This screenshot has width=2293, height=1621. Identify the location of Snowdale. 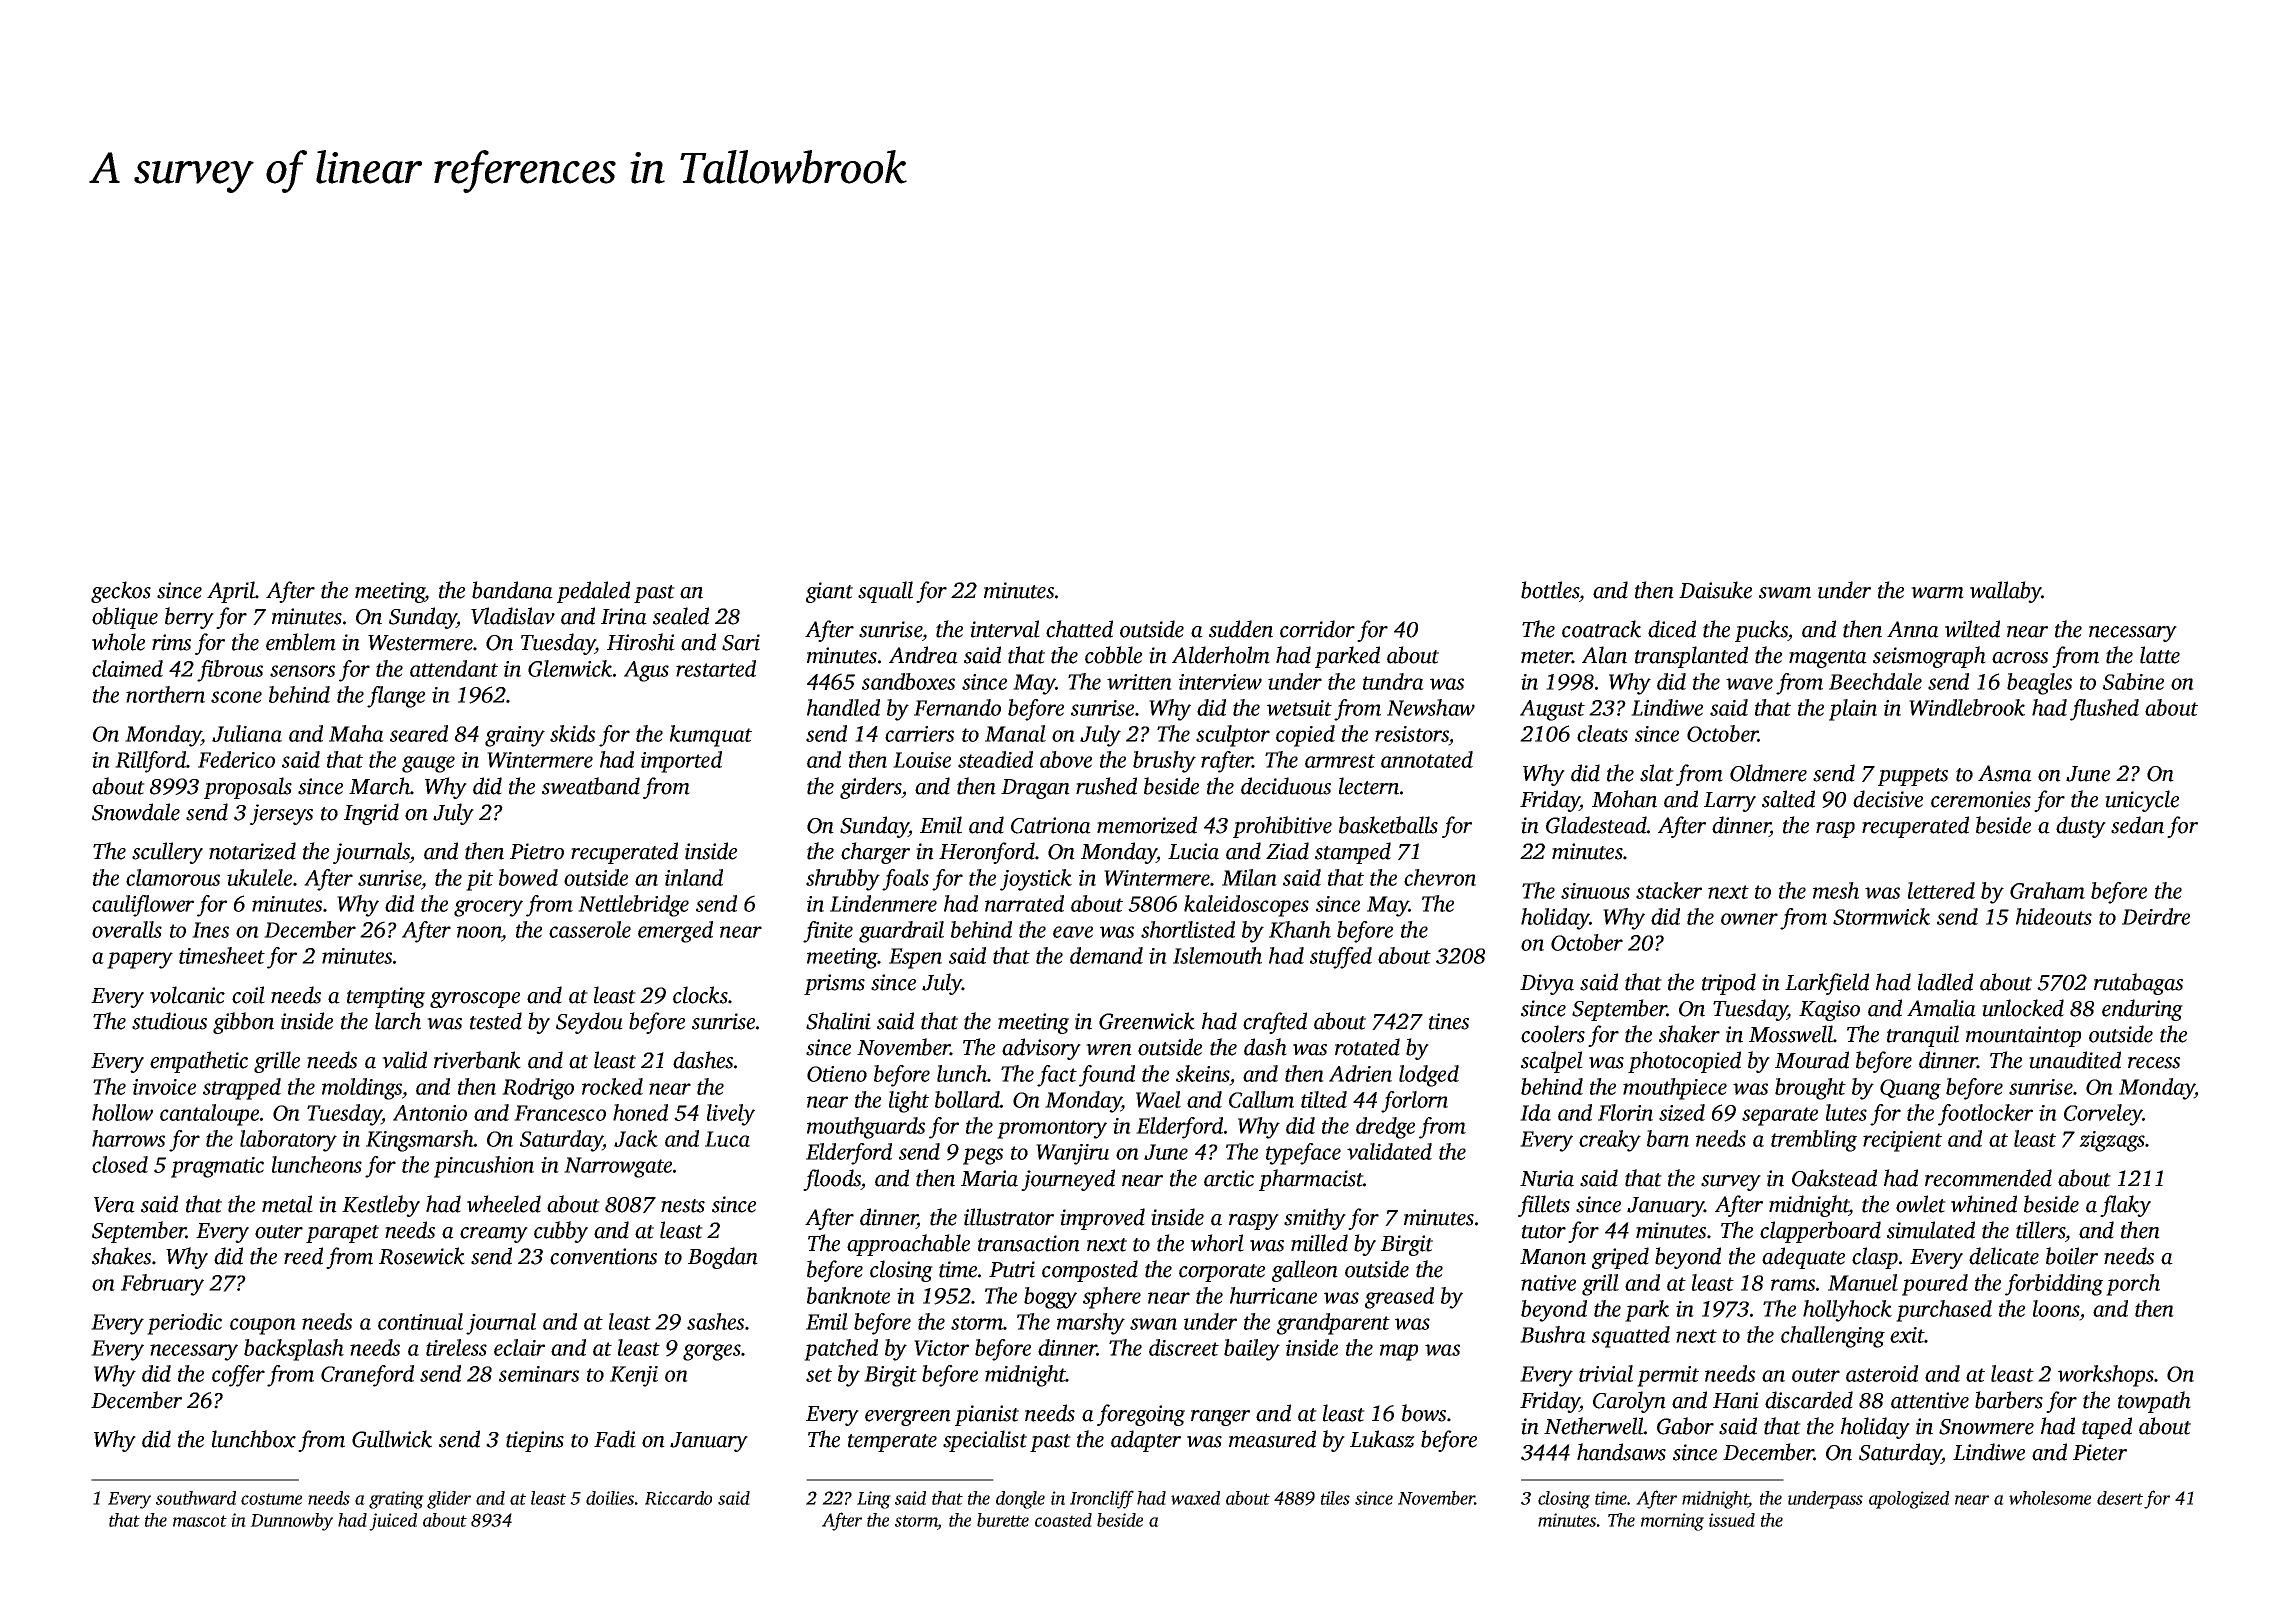
(136, 812).
